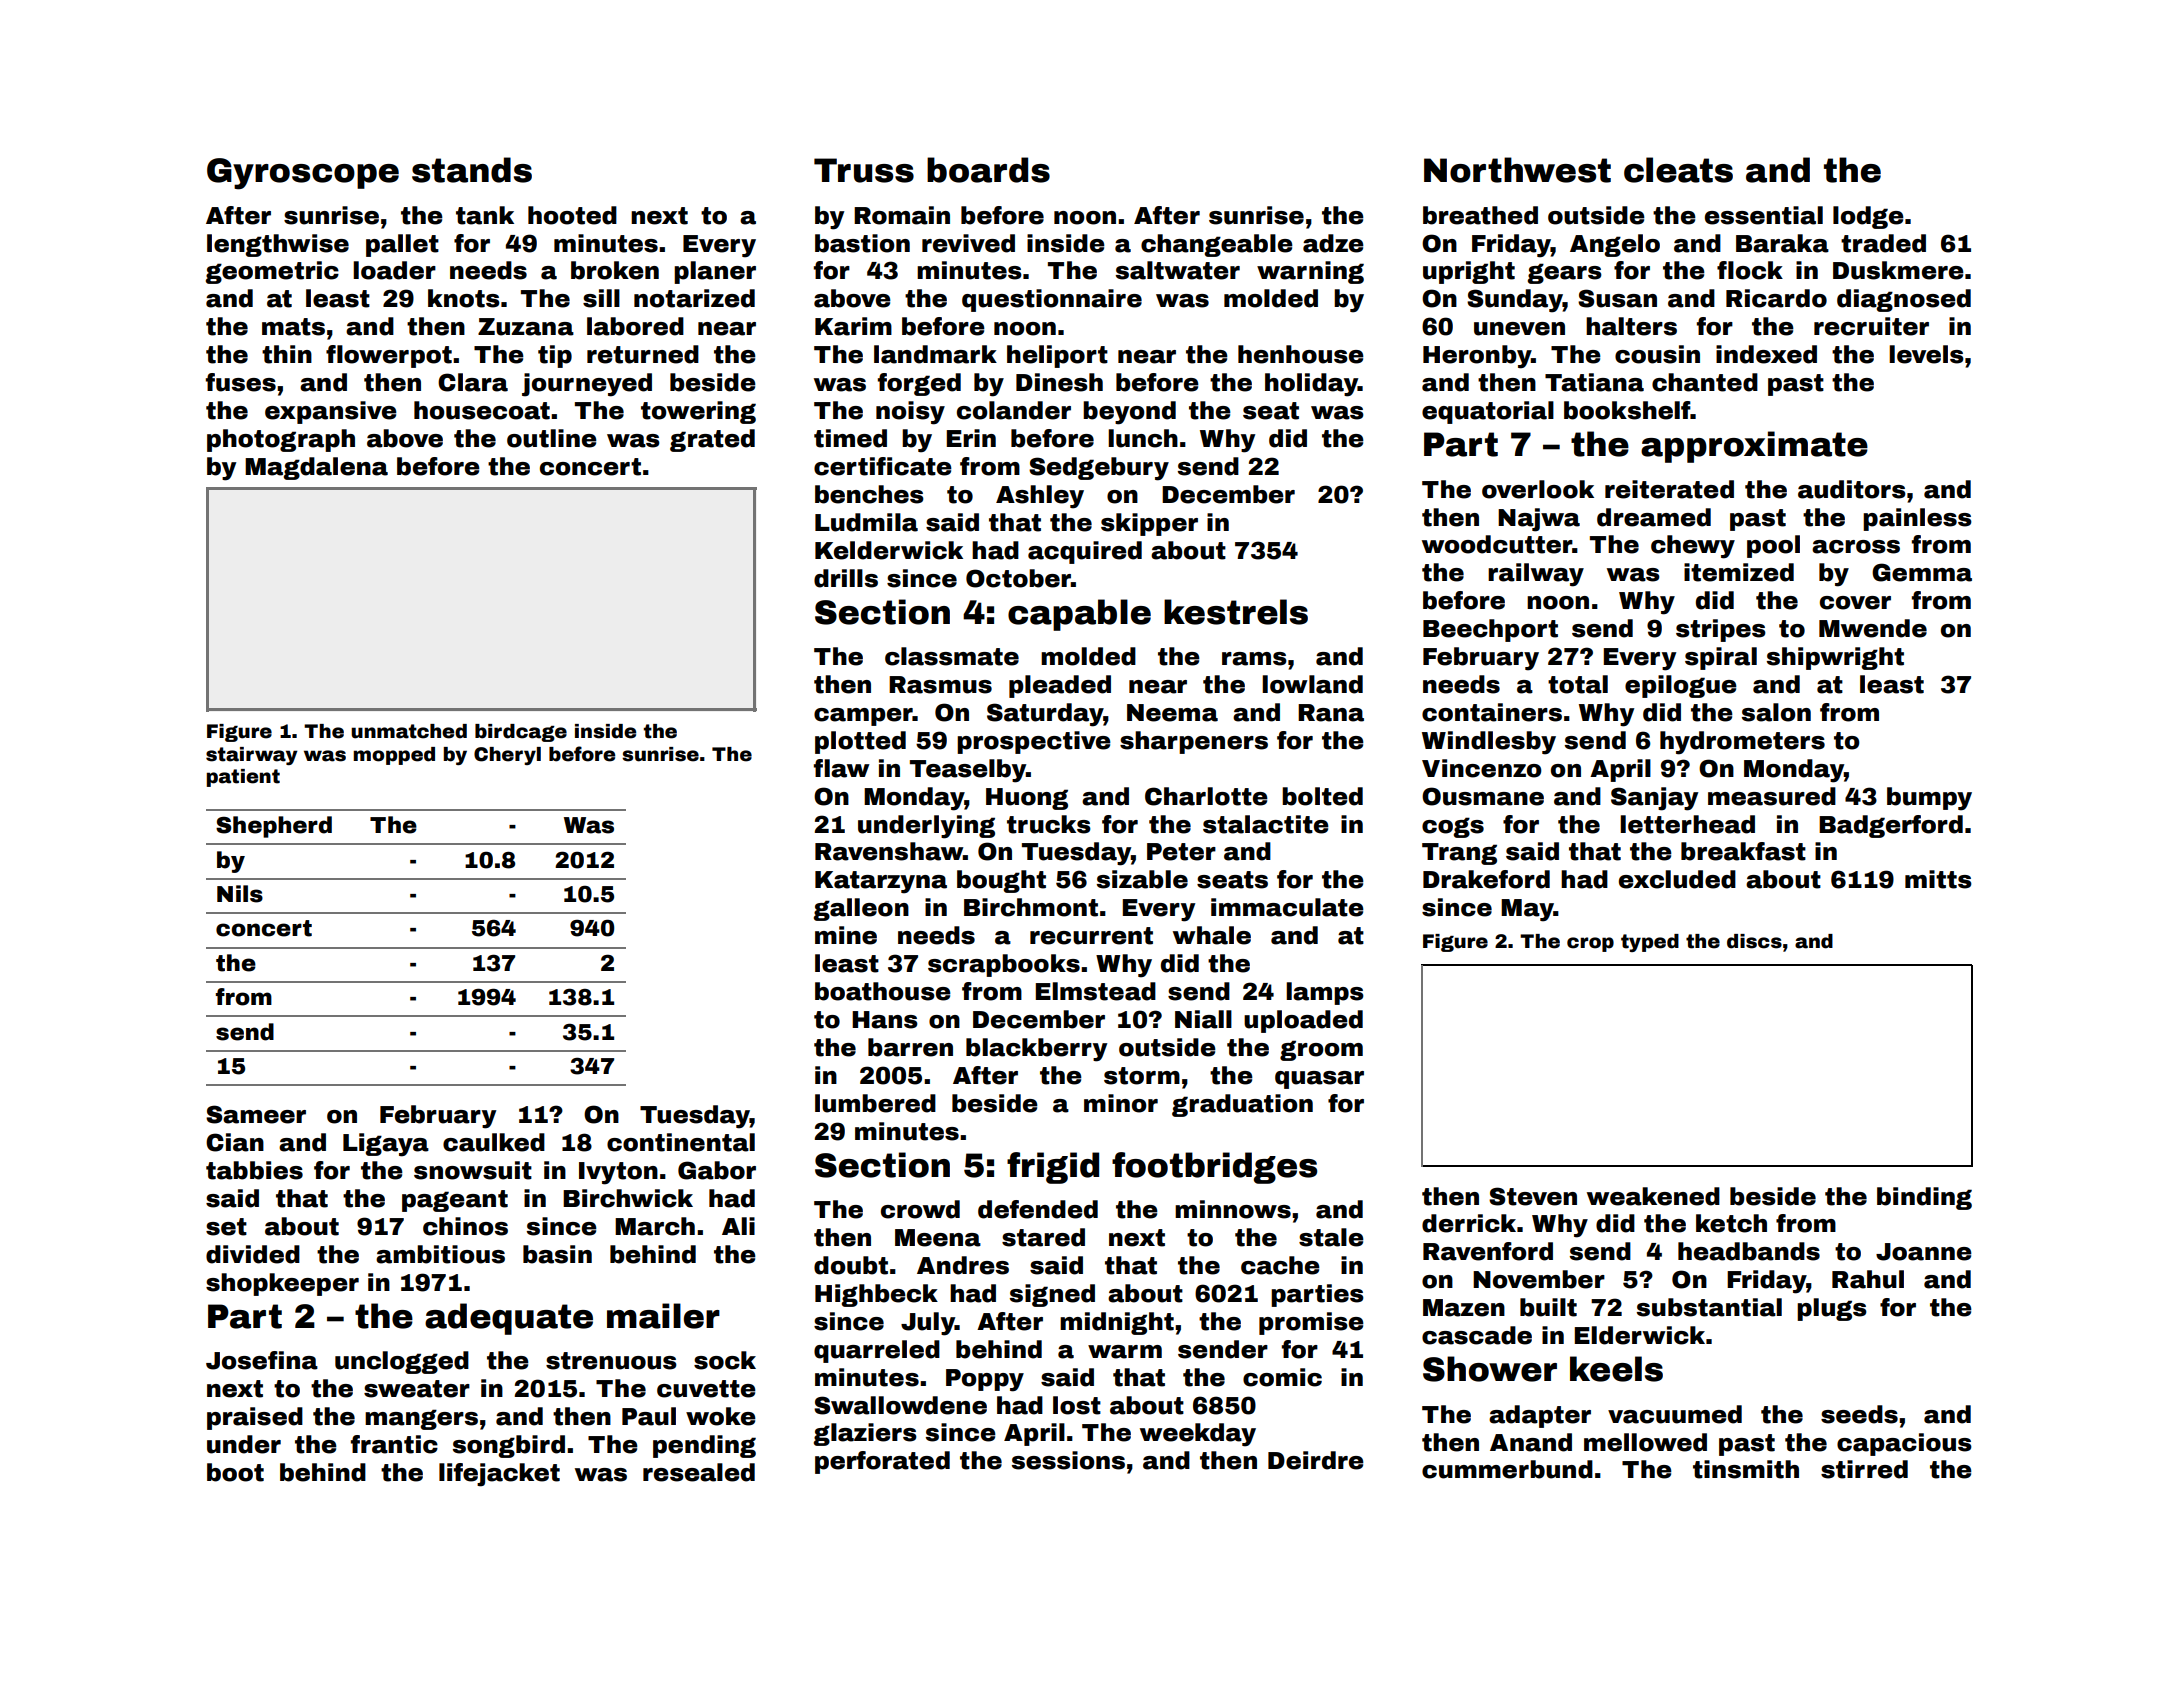 This screenshot has width=2178, height=1683. I want to click on lengthwise, so click(278, 245).
